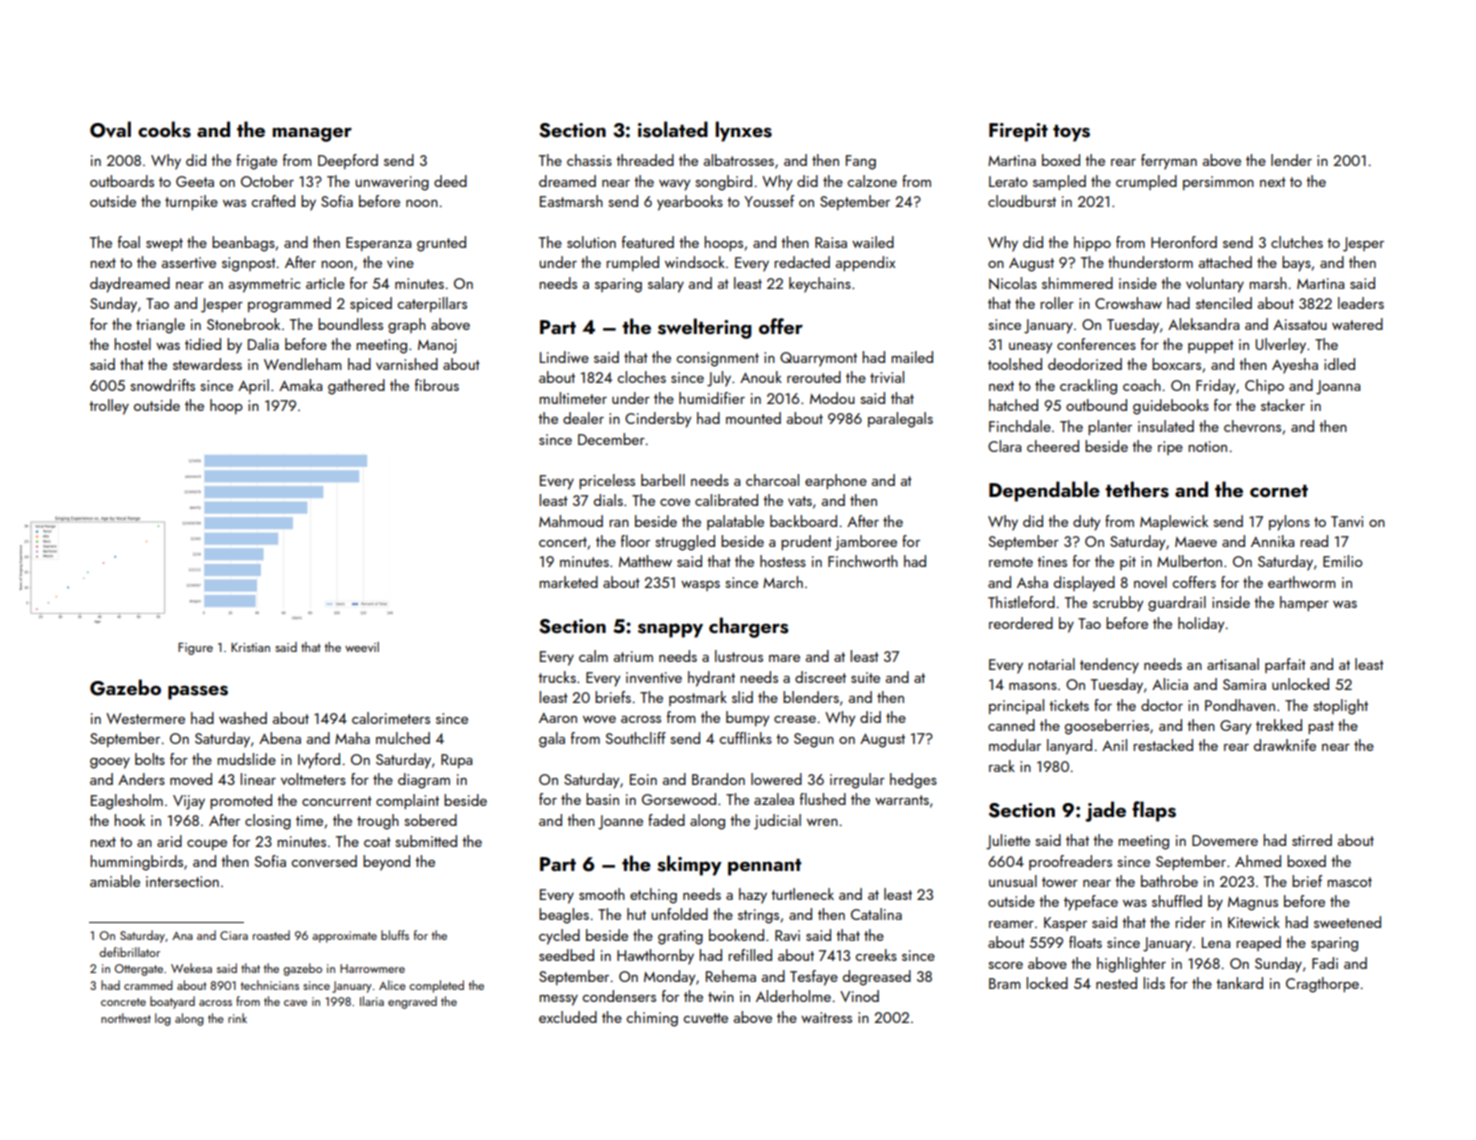  I want to click on toys, so click(1071, 133).
